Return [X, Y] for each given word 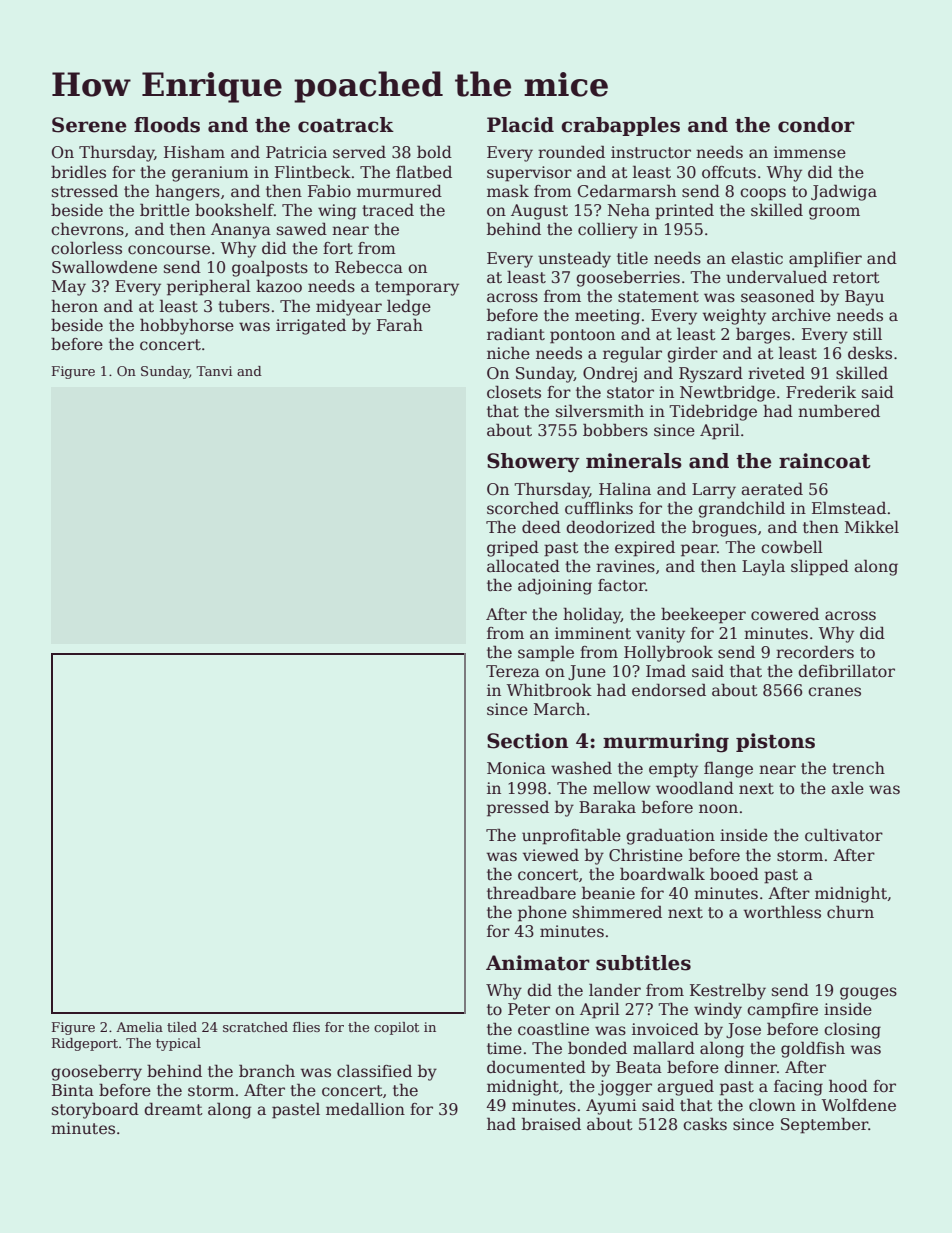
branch [267, 1070]
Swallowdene [104, 267]
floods [167, 125]
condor [816, 125]
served [359, 152]
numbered [839, 410]
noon [718, 809]
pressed [518, 808]
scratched [255, 1027]
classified [374, 1071]
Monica [516, 768]
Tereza [513, 671]
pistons [775, 742]
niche [508, 353]
